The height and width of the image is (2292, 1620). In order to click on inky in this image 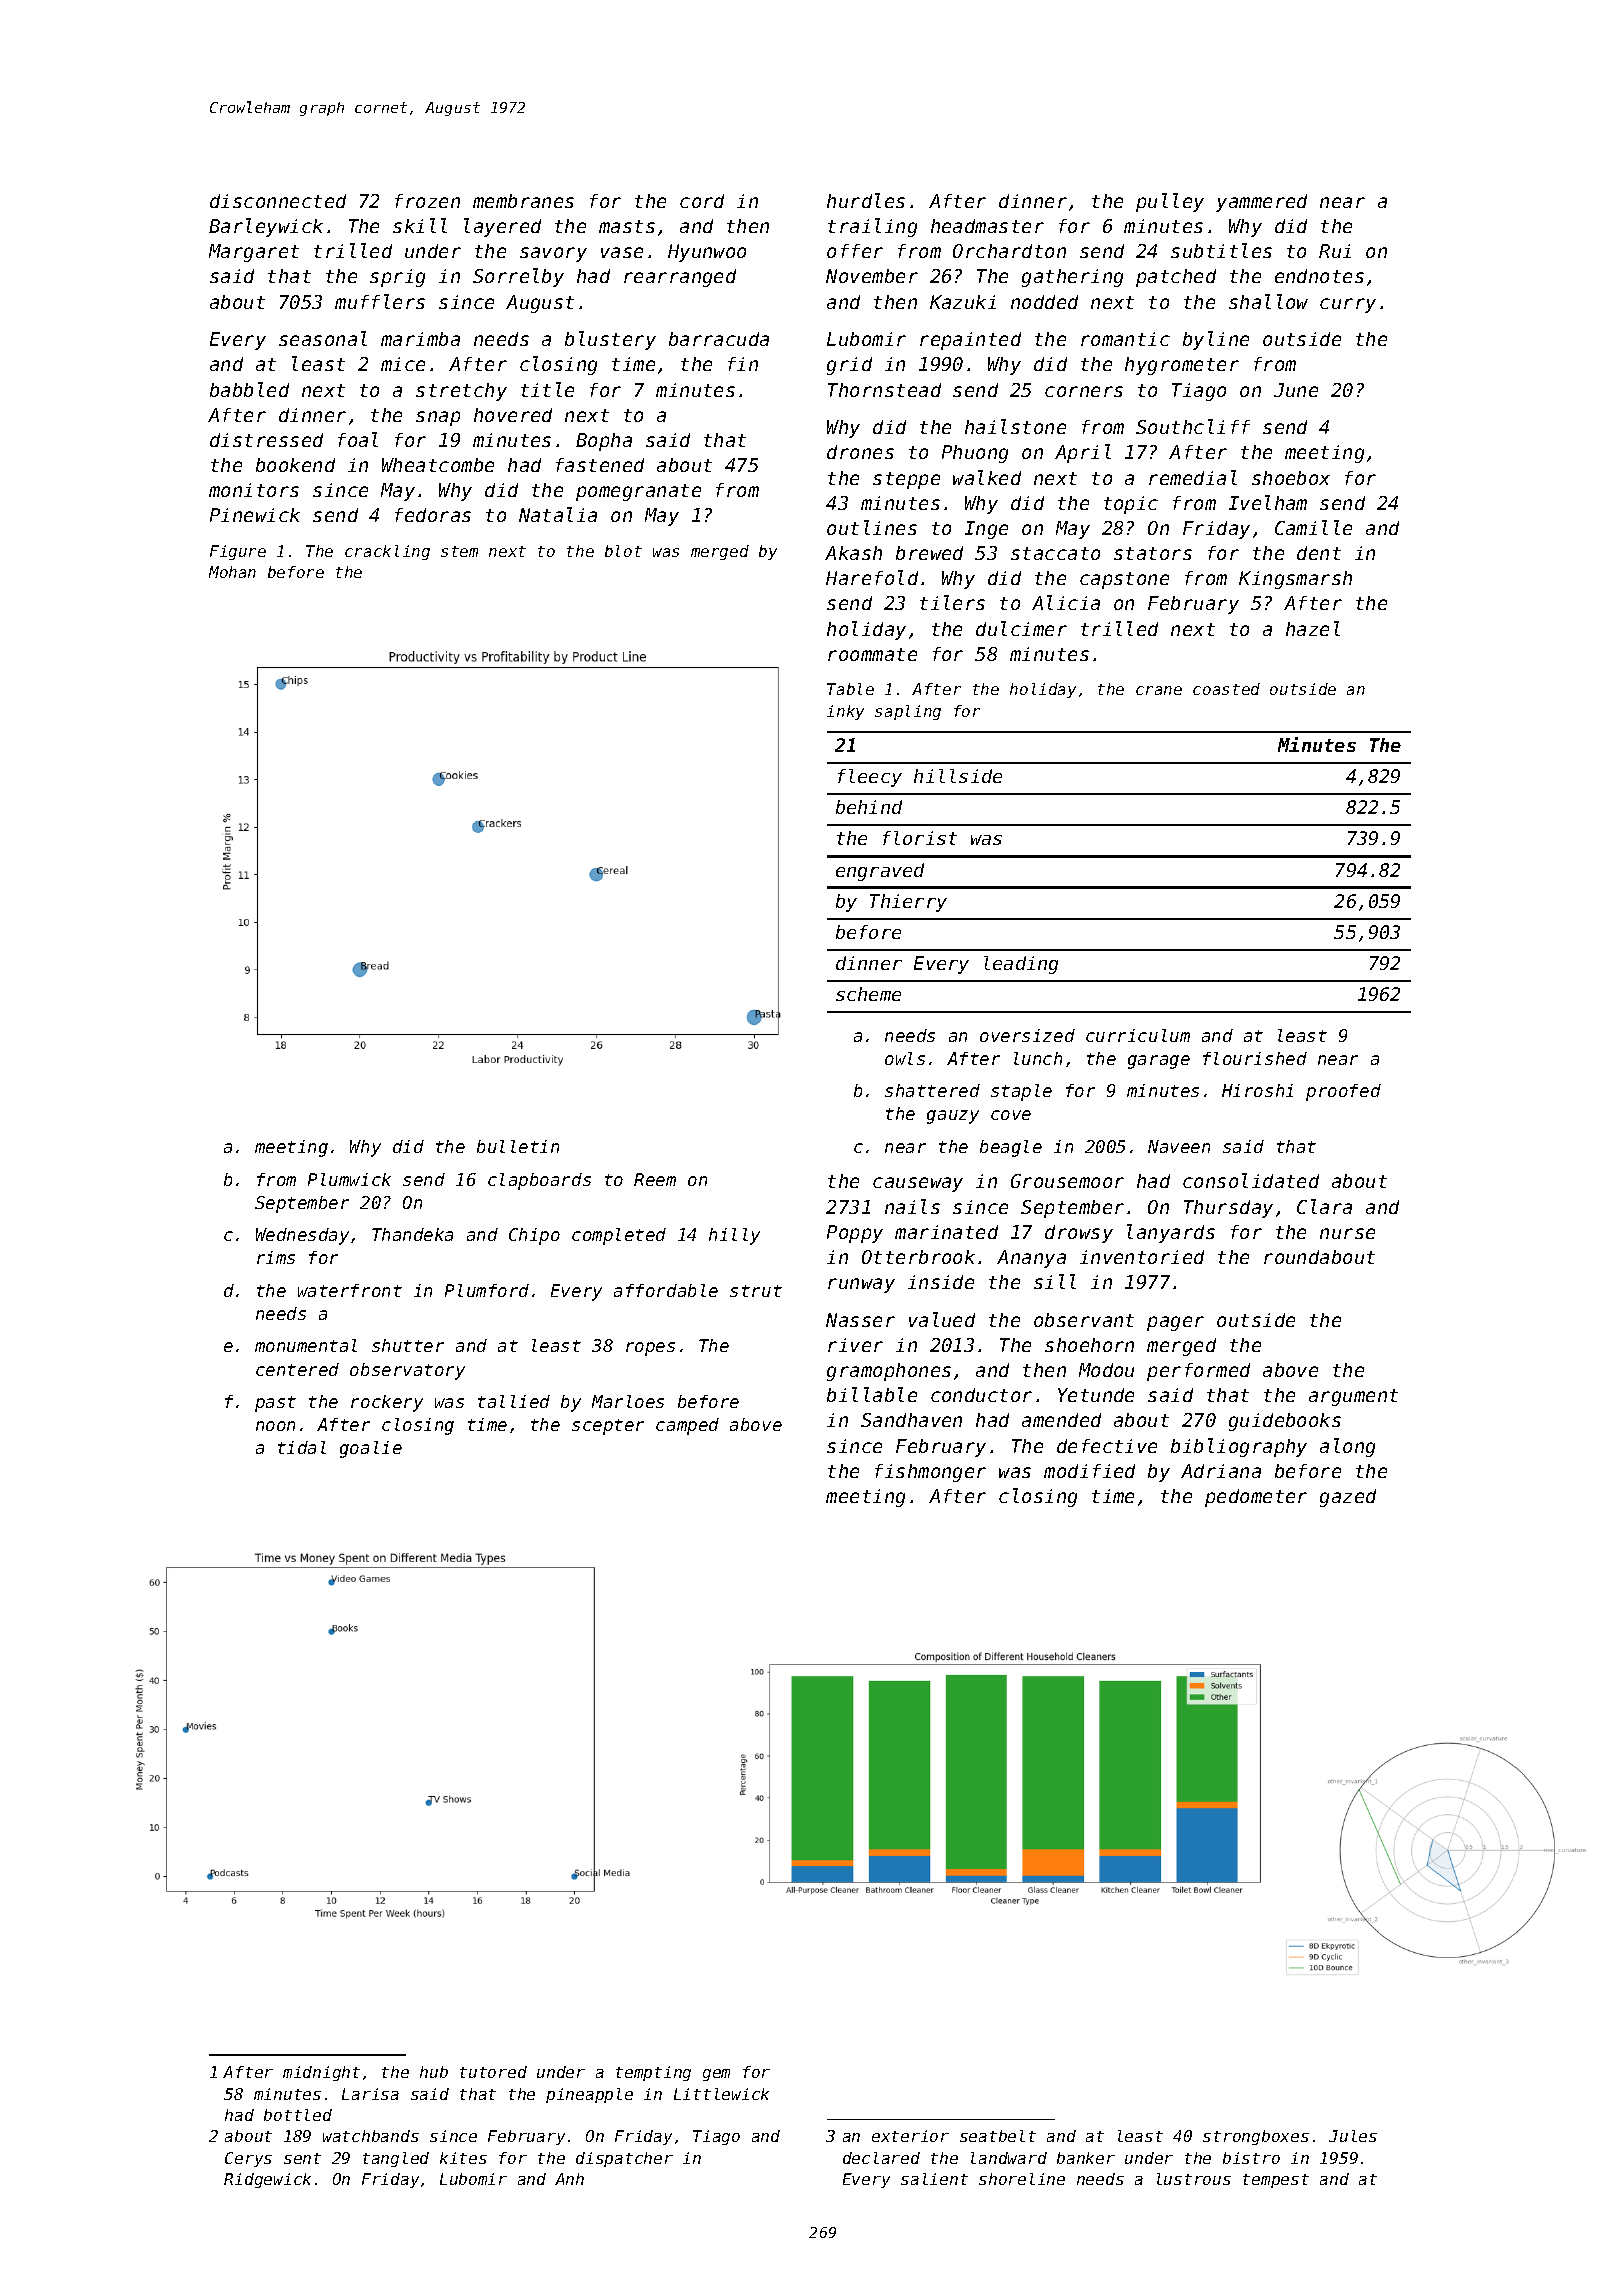, I will do `click(845, 712)`.
